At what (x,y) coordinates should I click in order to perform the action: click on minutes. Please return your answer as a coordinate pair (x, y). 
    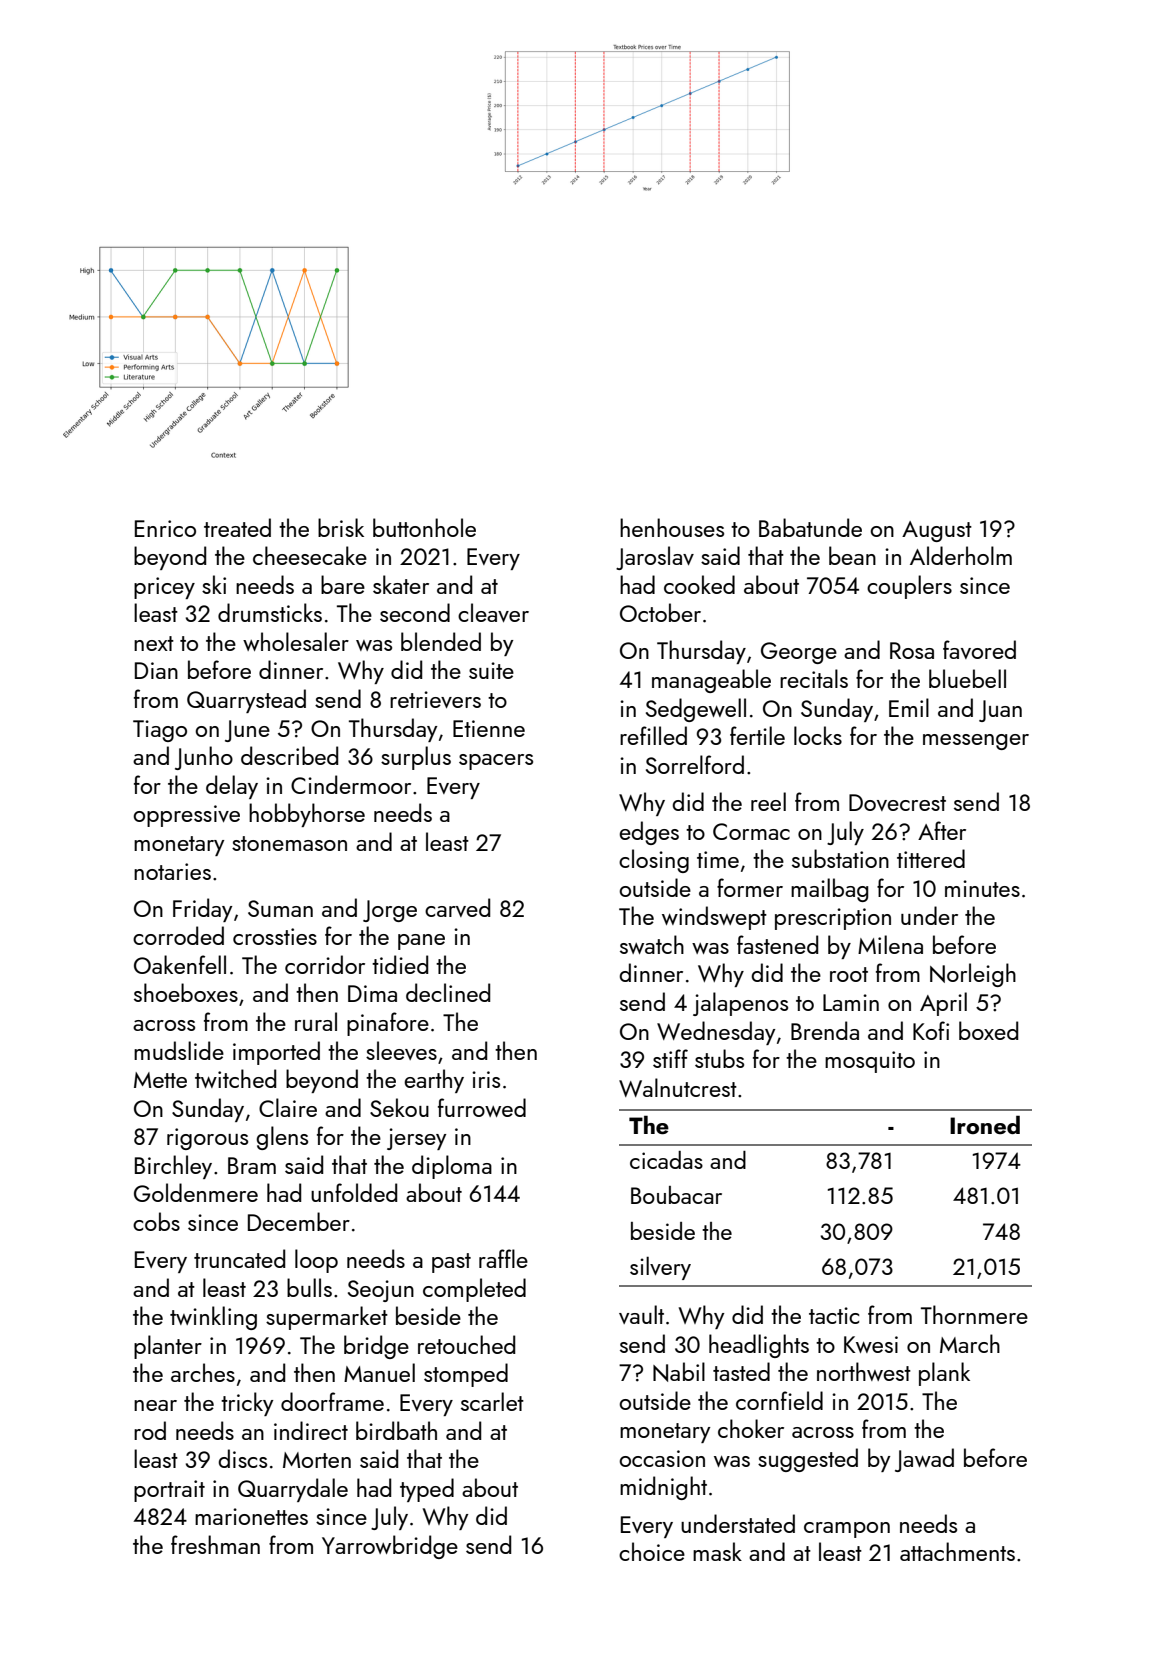
    Looking at the image, I should click on (982, 888).
